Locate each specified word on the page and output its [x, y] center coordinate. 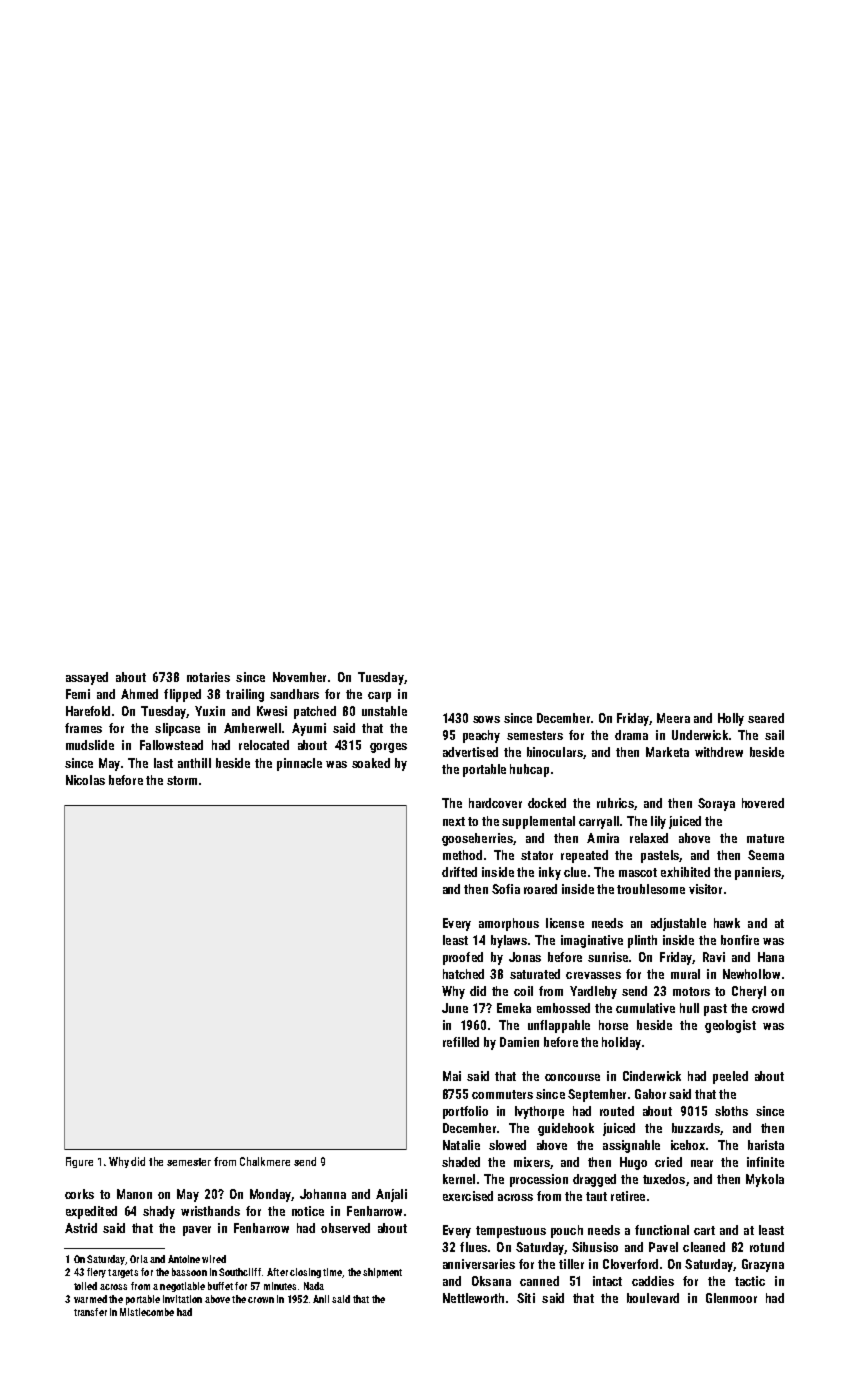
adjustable [678, 924]
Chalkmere [265, 1161]
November [299, 677]
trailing [245, 695]
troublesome [651, 889]
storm [182, 780]
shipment [382, 1273]
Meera [673, 718]
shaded [461, 1162]
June [455, 1008]
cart [704, 1230]
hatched [463, 974]
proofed [463, 958]
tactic [750, 1281]
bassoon [189, 1272]
